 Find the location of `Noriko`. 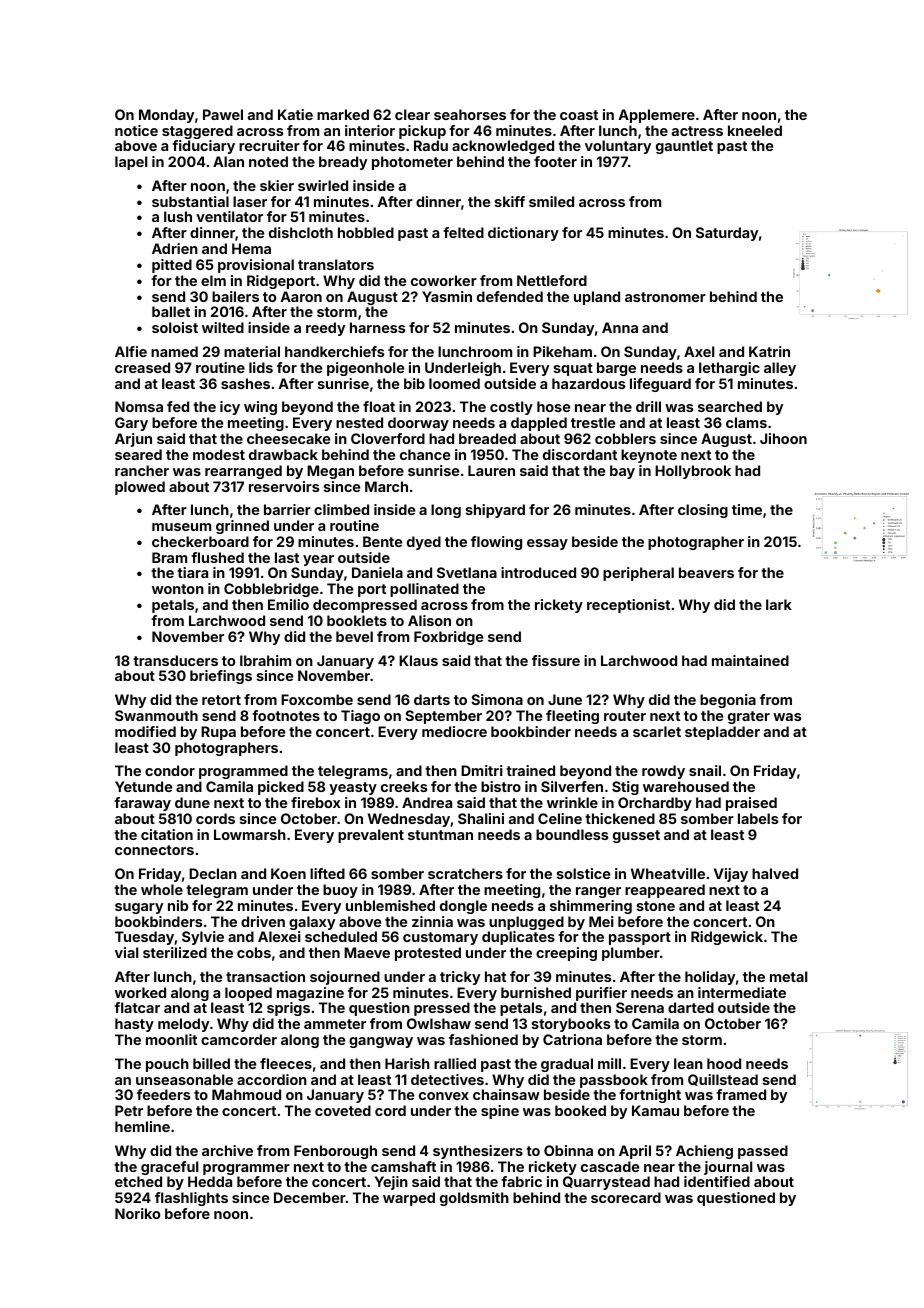

Noriko is located at coordinates (137, 1213).
